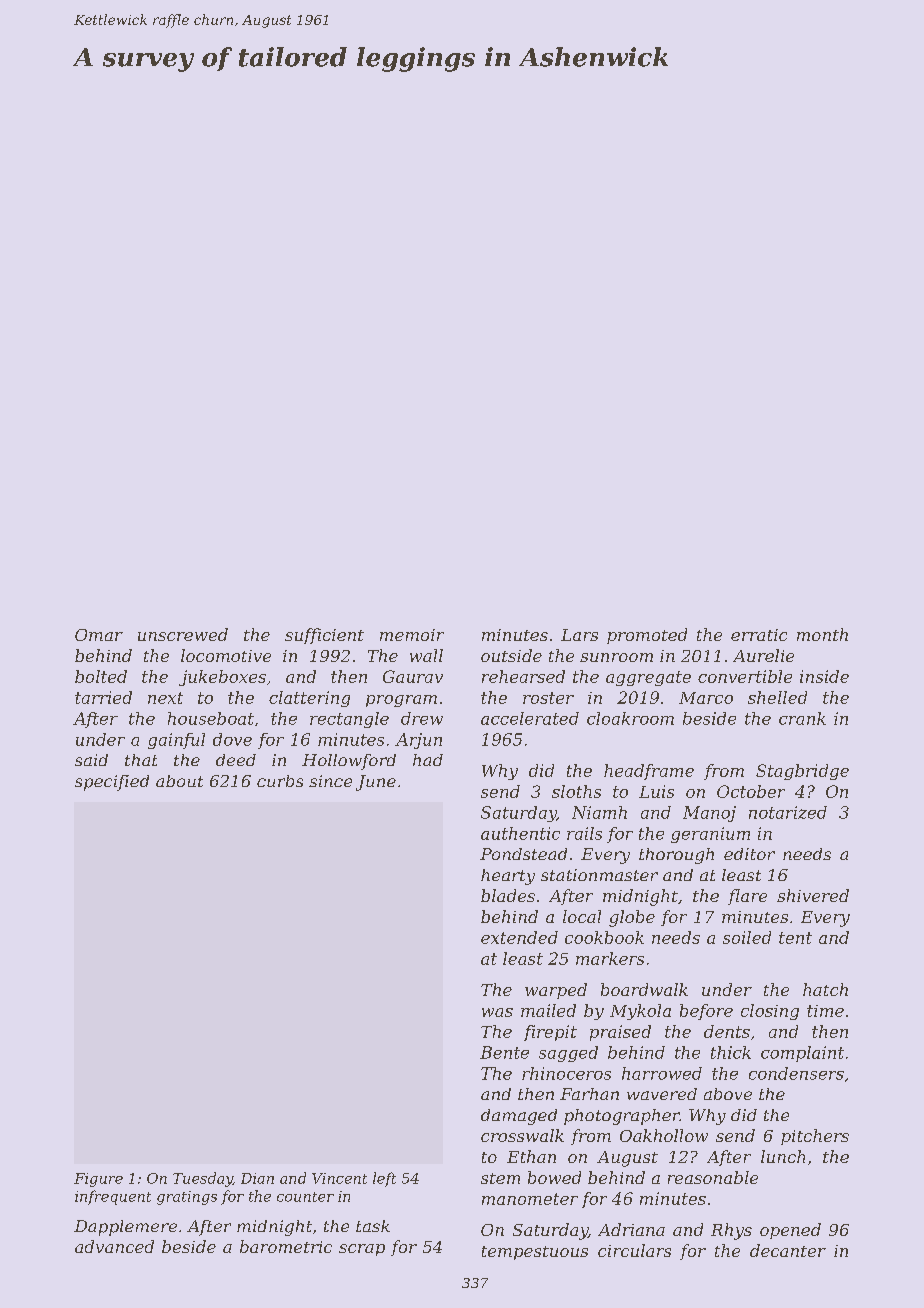 The width and height of the screenshot is (924, 1308). What do you see at coordinates (759, 635) in the screenshot?
I see `erratic` at bounding box center [759, 635].
